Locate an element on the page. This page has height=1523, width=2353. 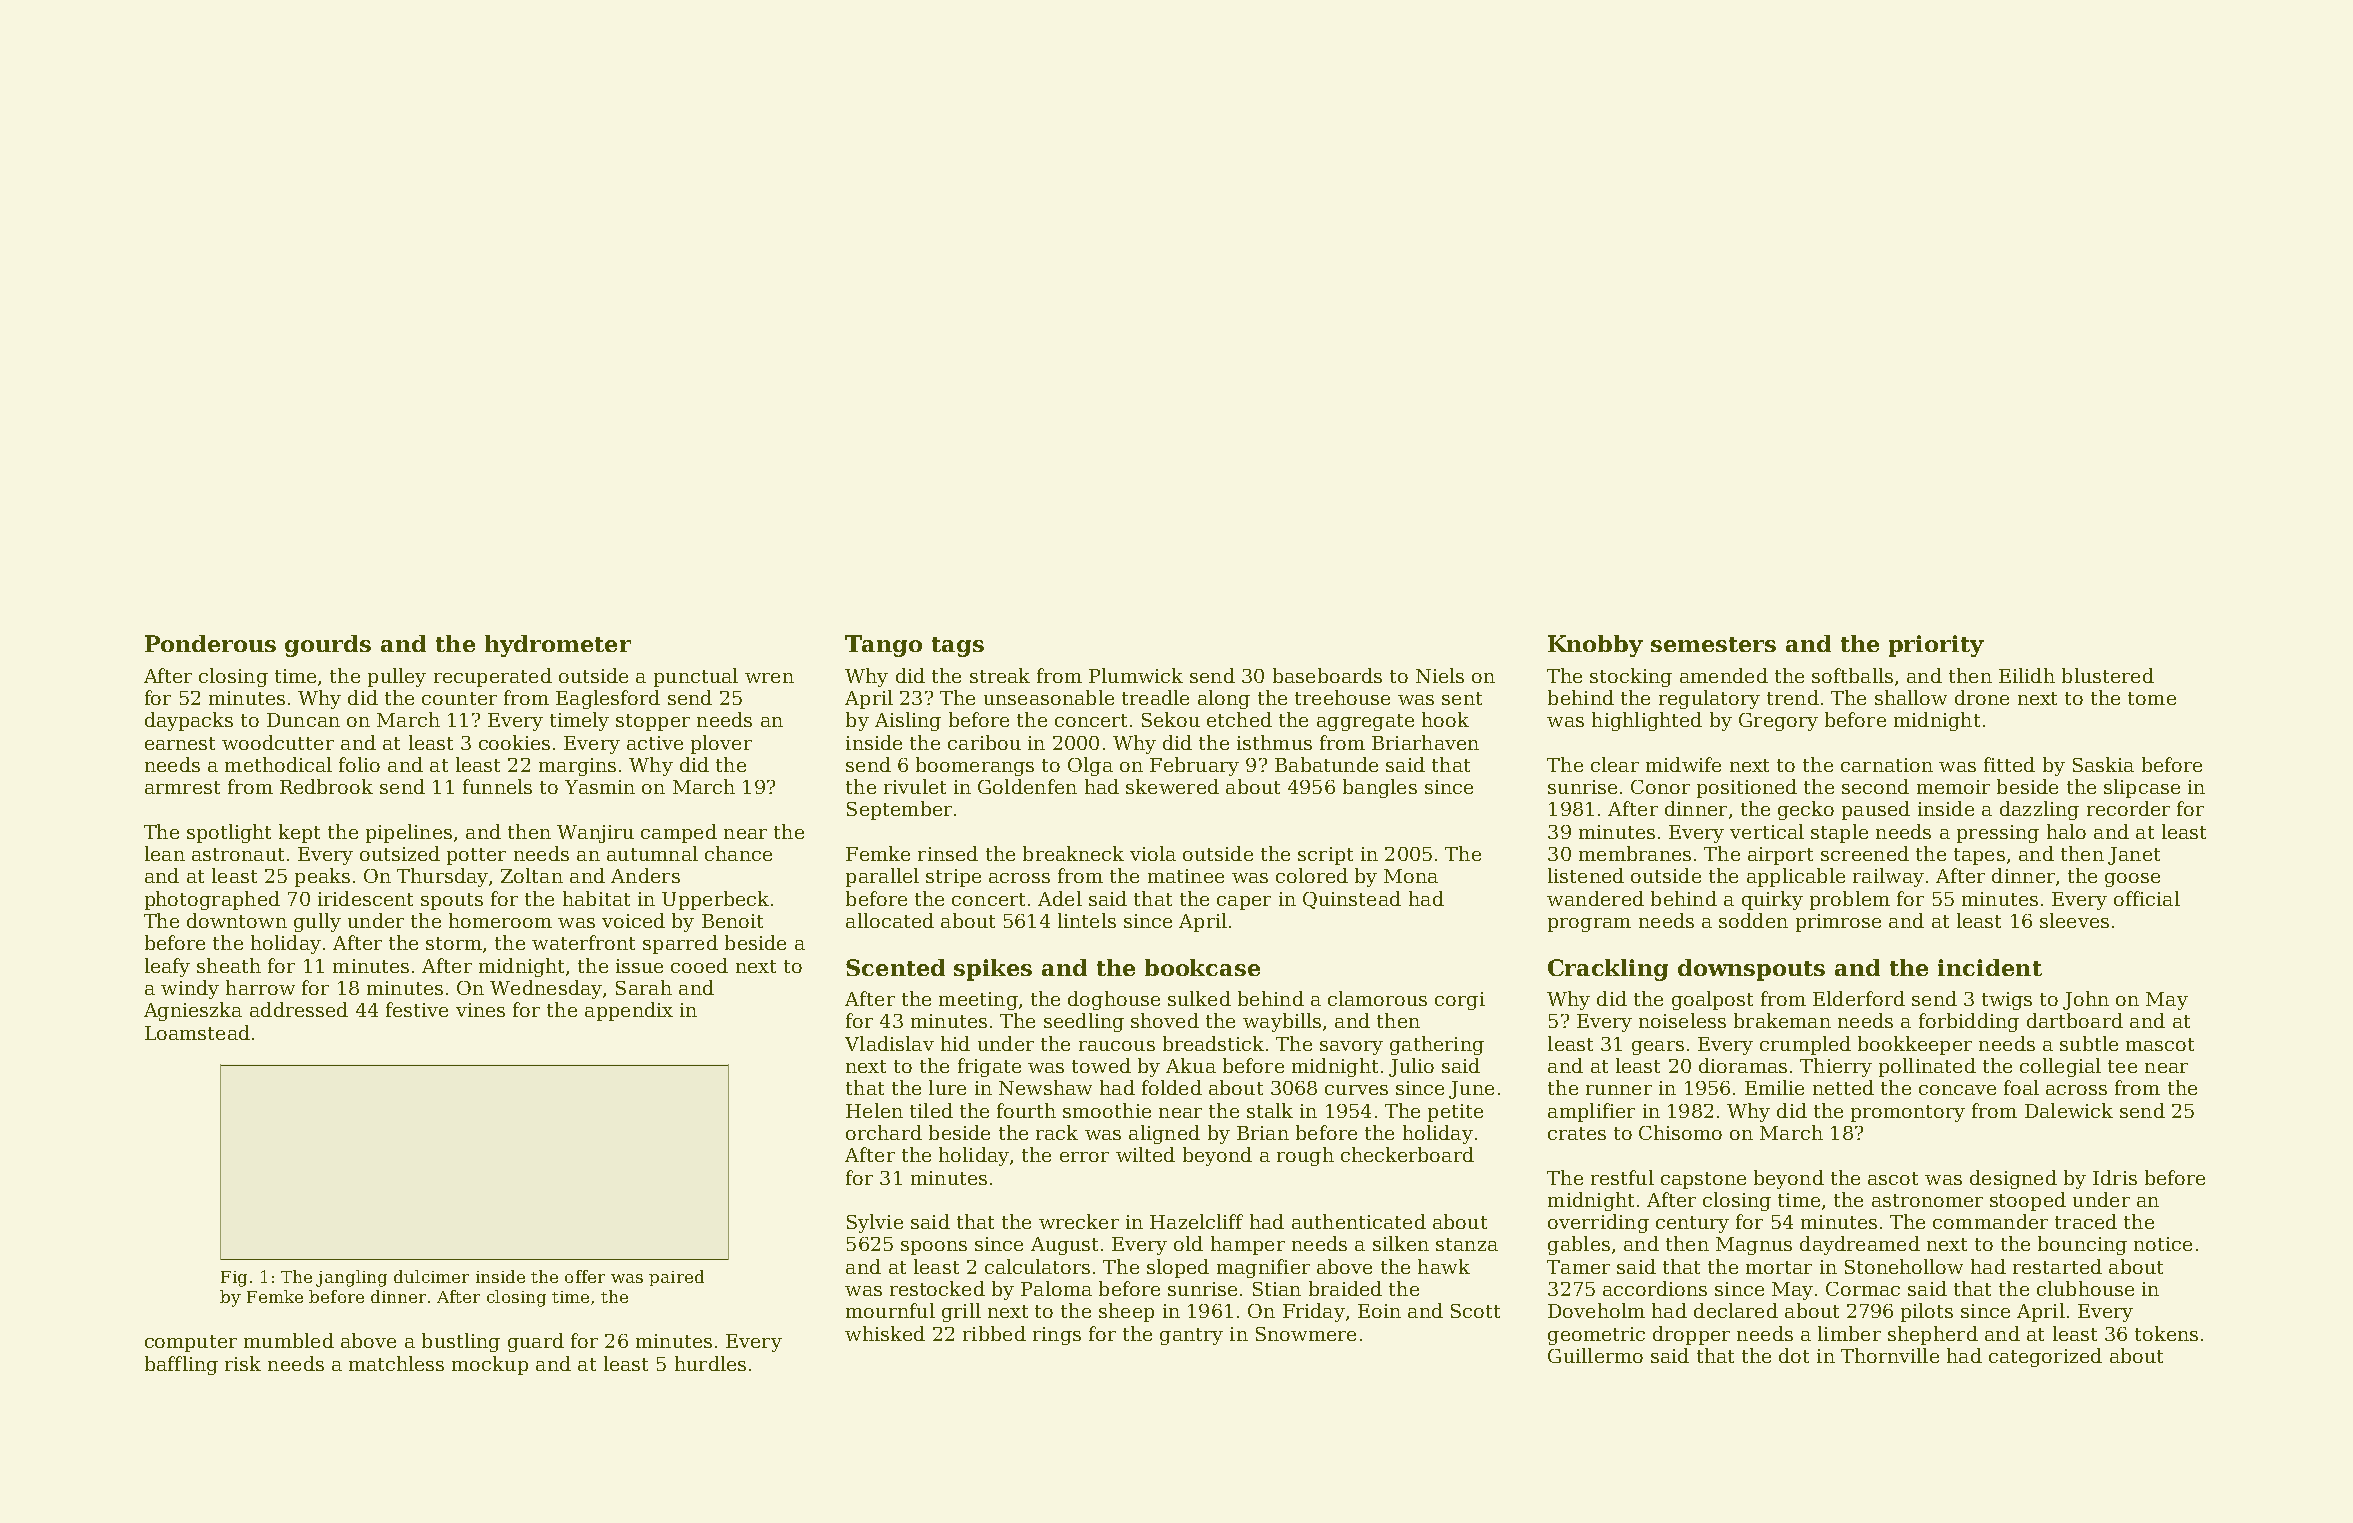
hurdles is located at coordinates (710, 1363).
